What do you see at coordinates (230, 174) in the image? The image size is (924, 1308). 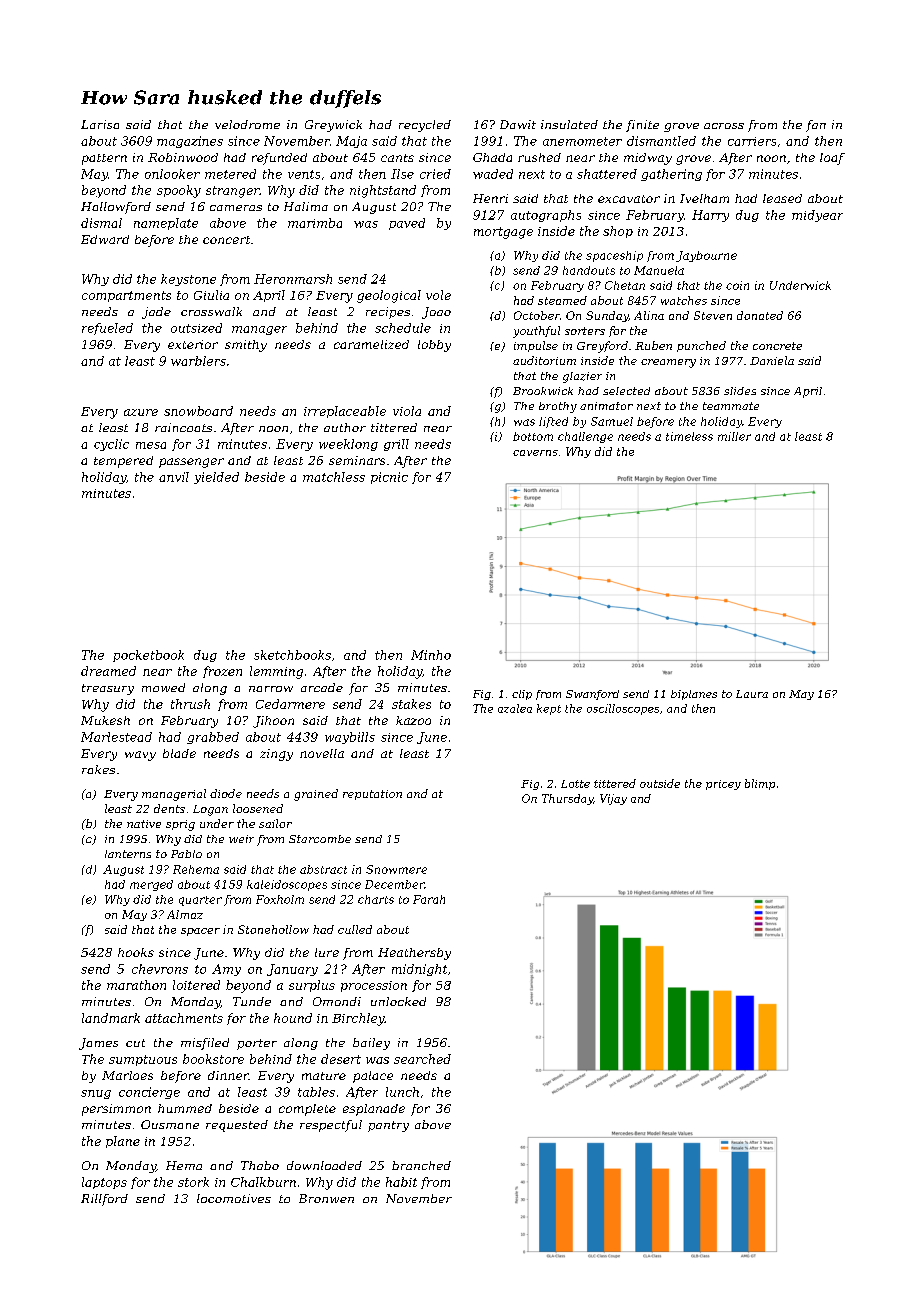 I see `metered` at bounding box center [230, 174].
